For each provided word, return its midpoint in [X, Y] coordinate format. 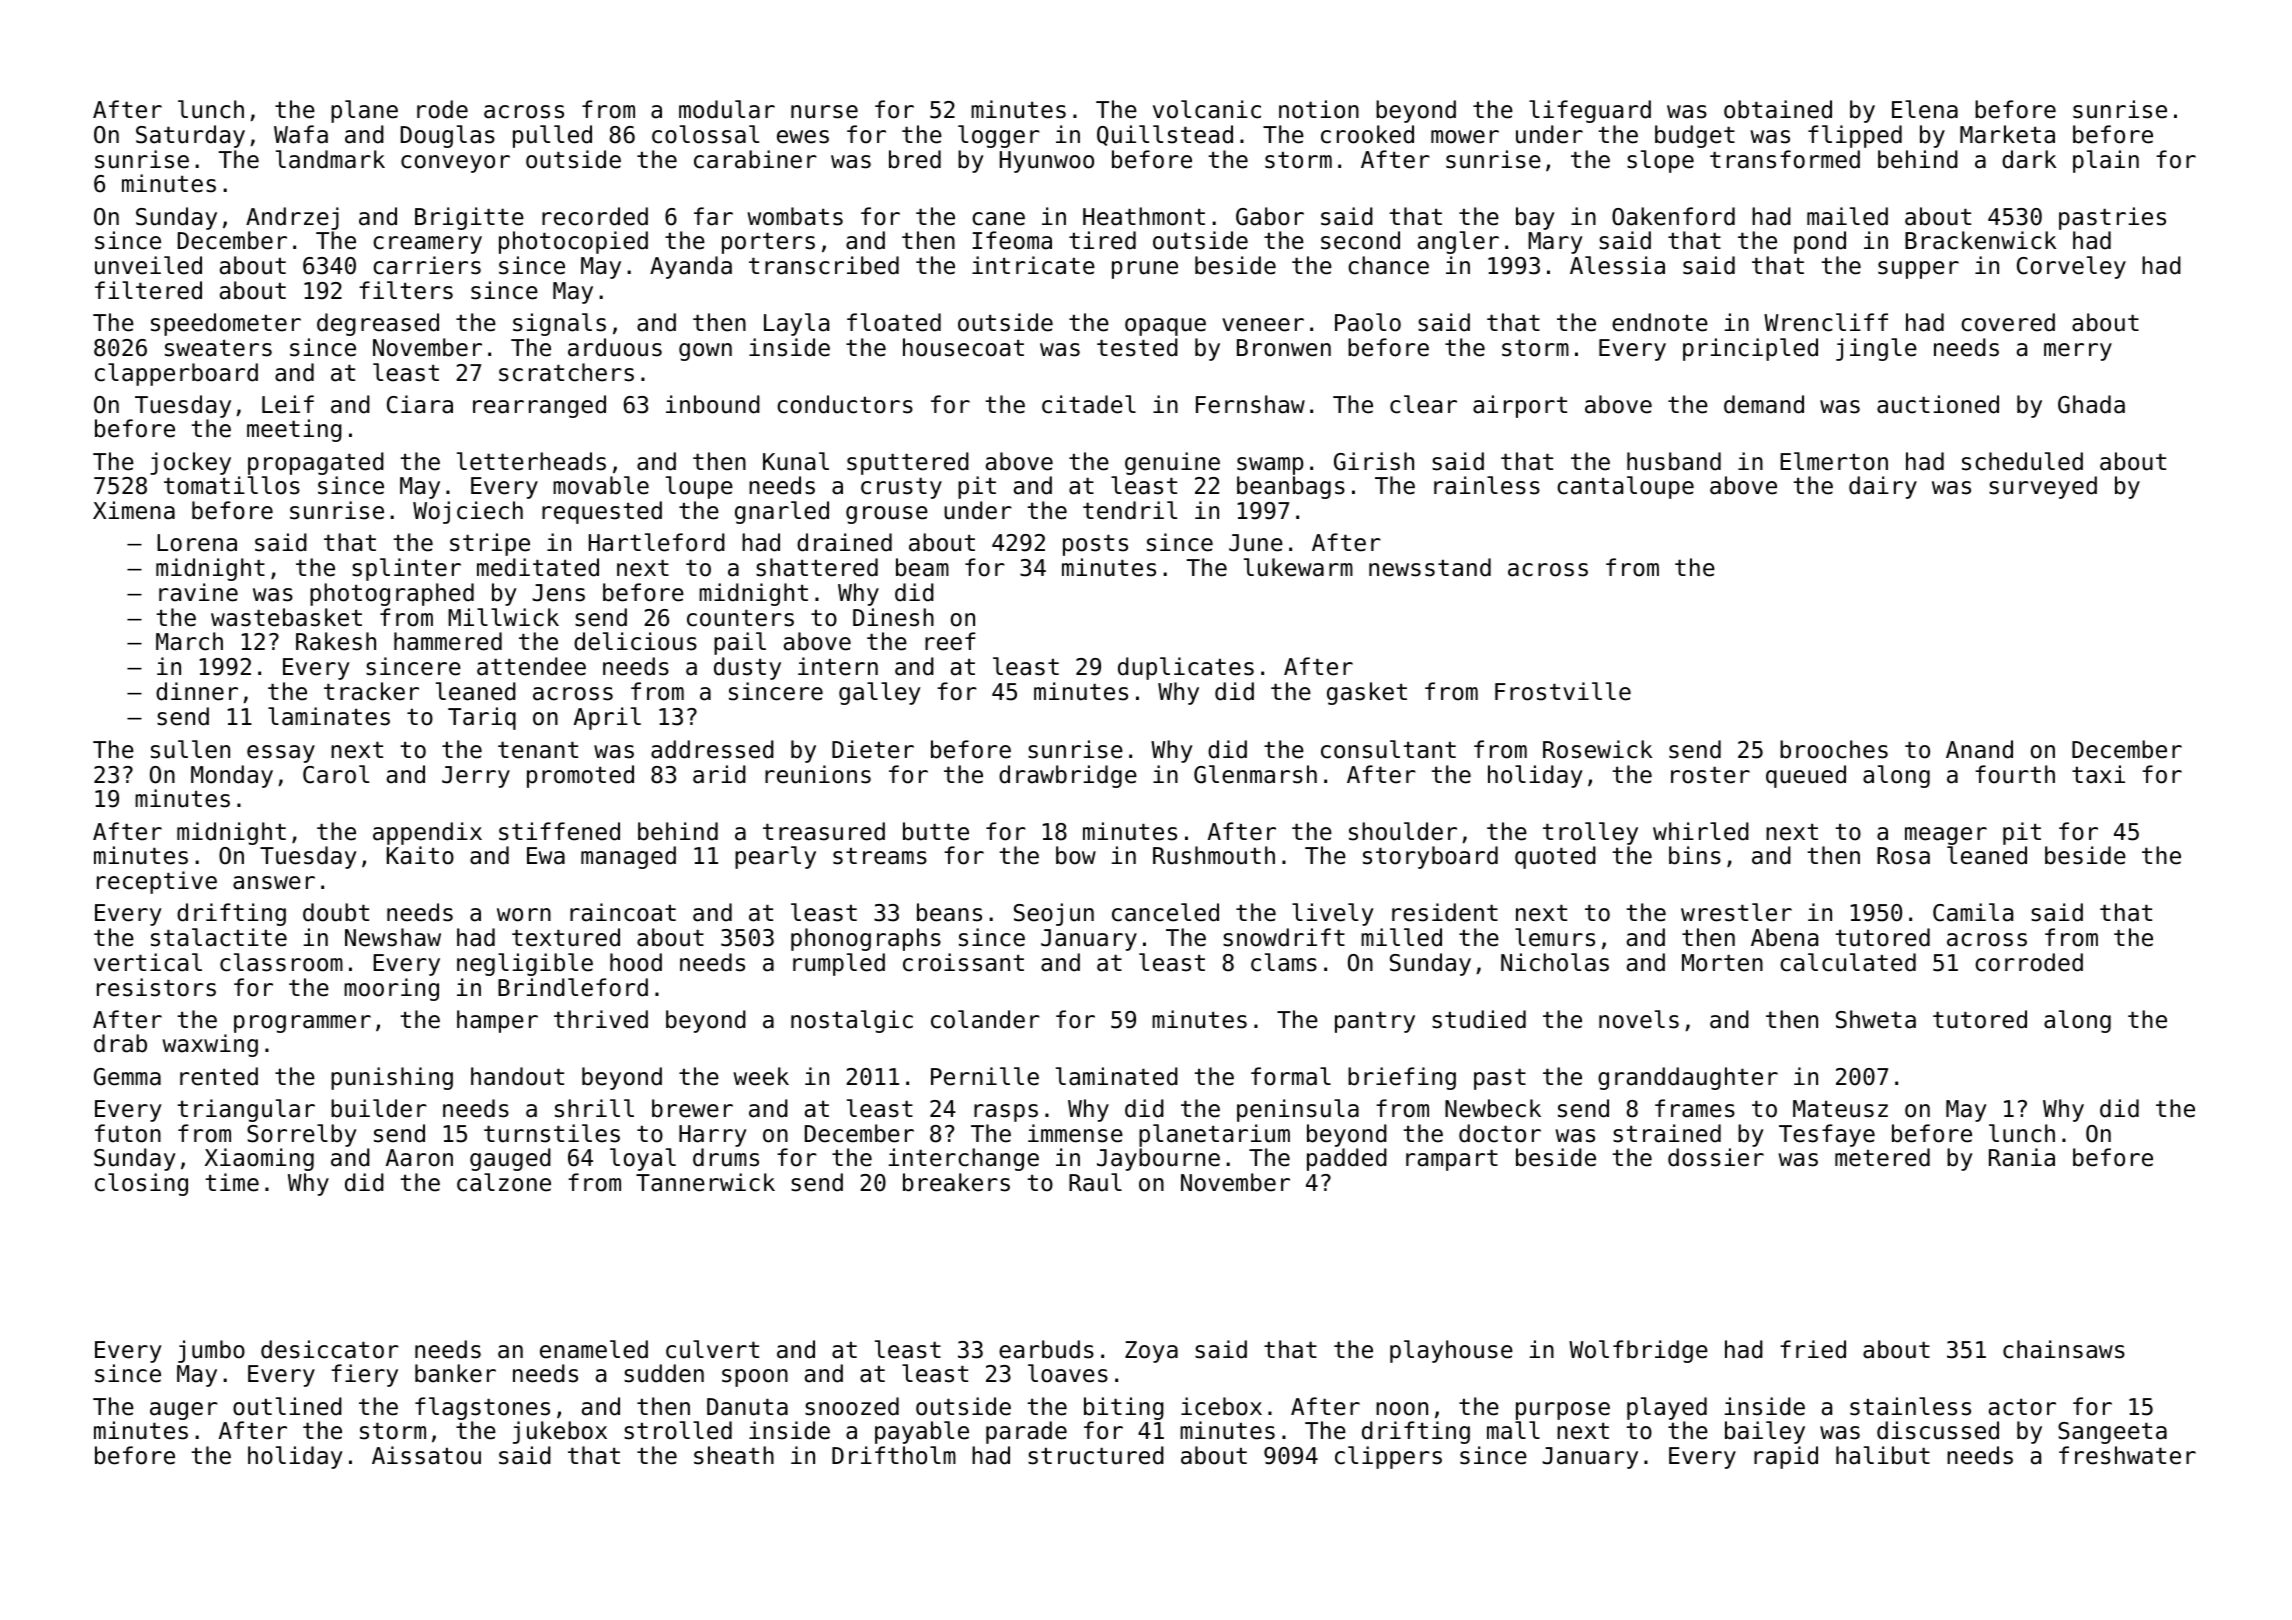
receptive [157, 882]
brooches [1834, 749]
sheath [734, 1455]
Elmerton [1834, 461]
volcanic [1207, 109]
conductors [845, 404]
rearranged [539, 406]
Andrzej [292, 218]
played [1667, 1408]
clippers [1388, 1457]
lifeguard [1590, 111]
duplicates [1186, 668]
